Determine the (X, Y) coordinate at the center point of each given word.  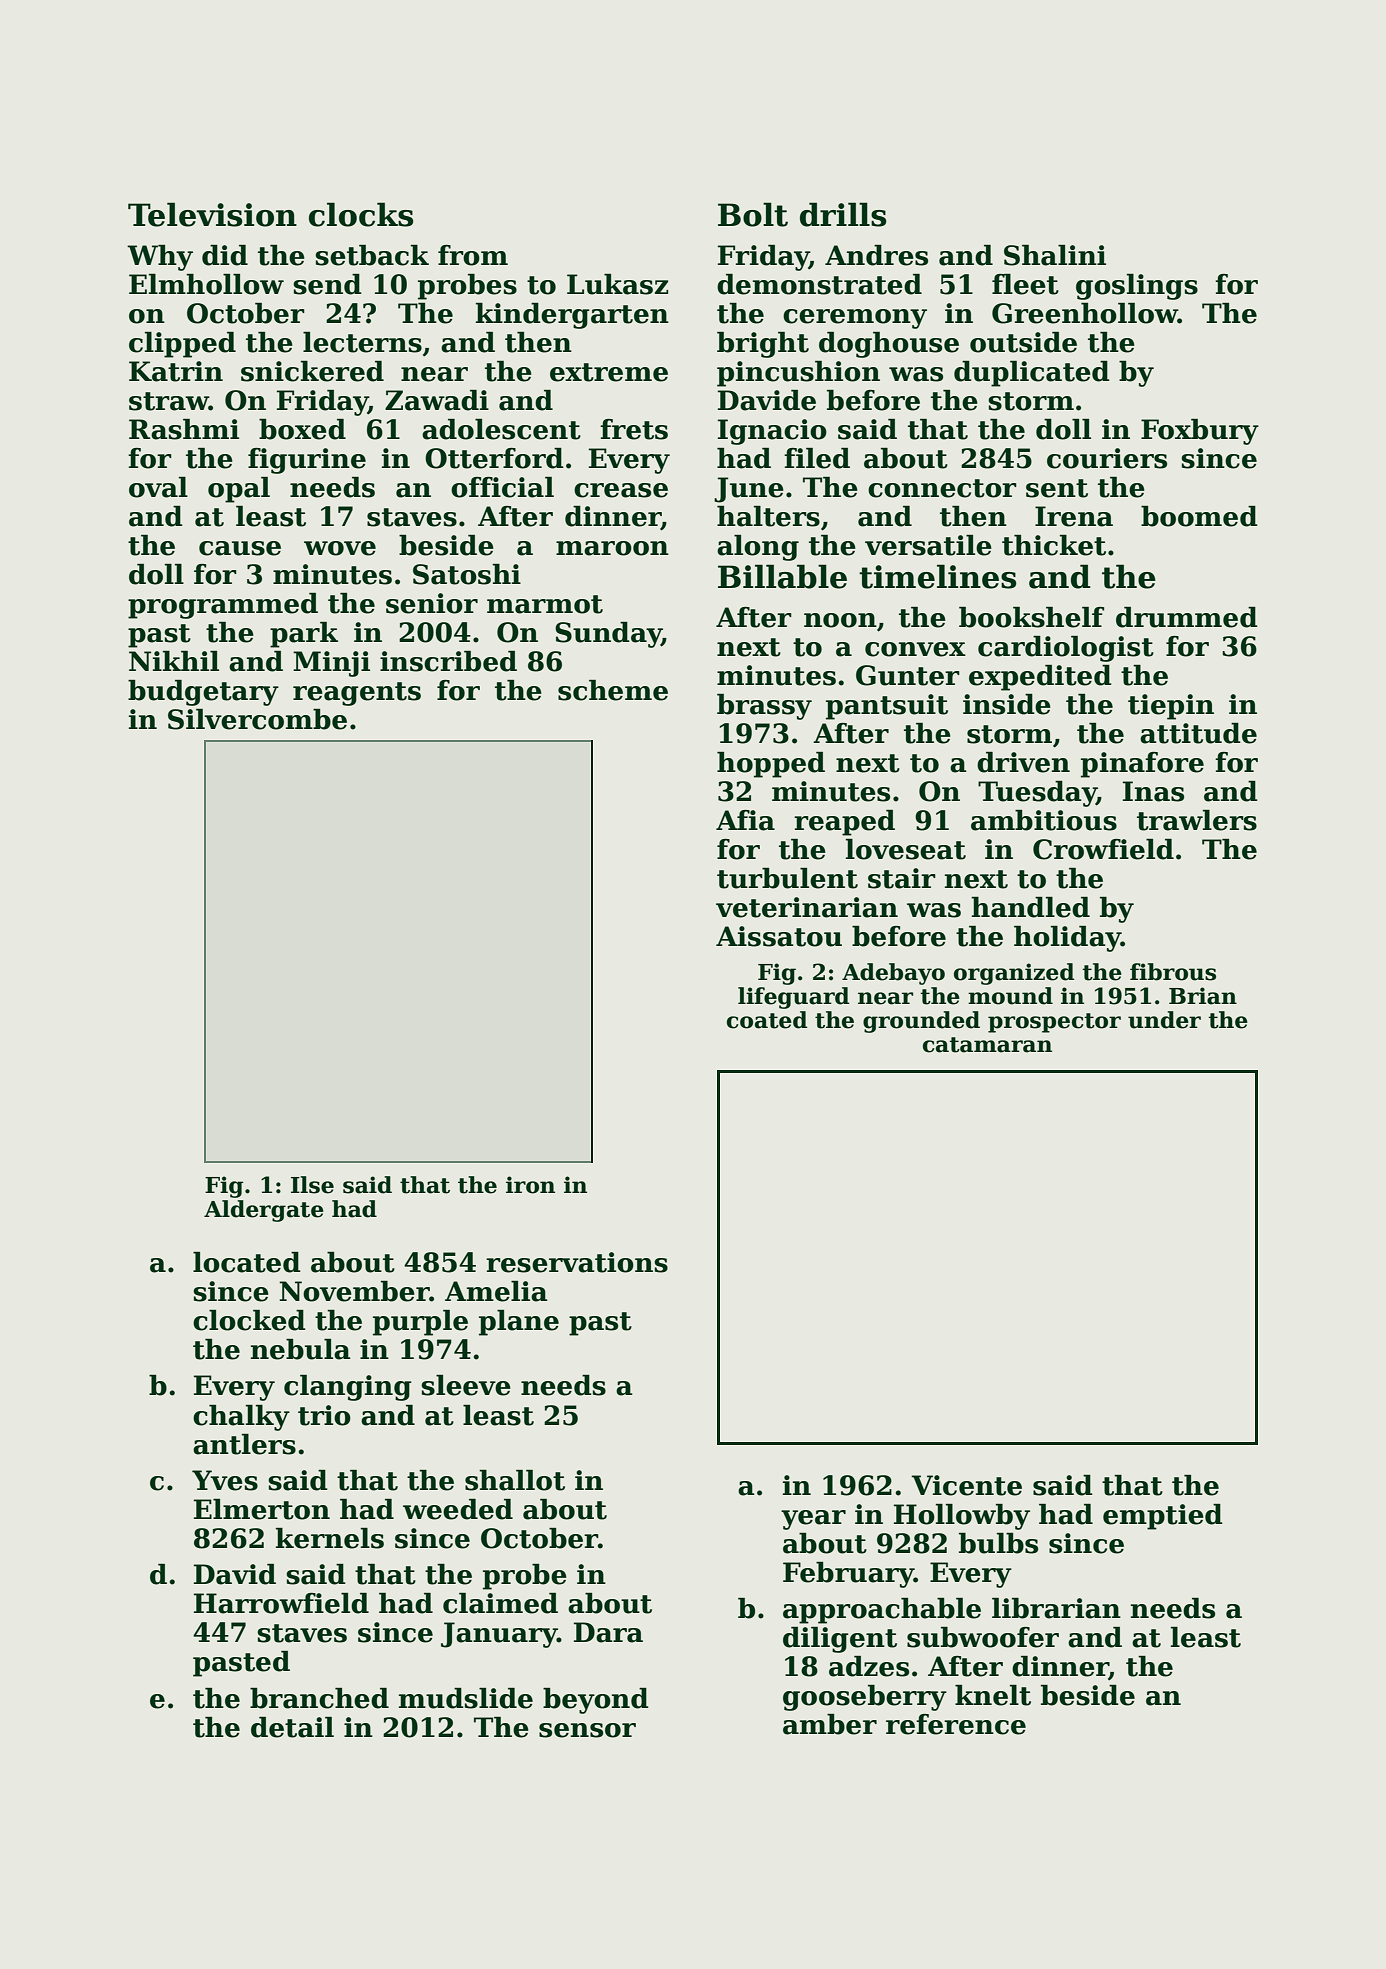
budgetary (203, 693)
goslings (1137, 287)
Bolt (753, 214)
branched (319, 1698)
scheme (613, 690)
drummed (1187, 617)
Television (212, 214)
